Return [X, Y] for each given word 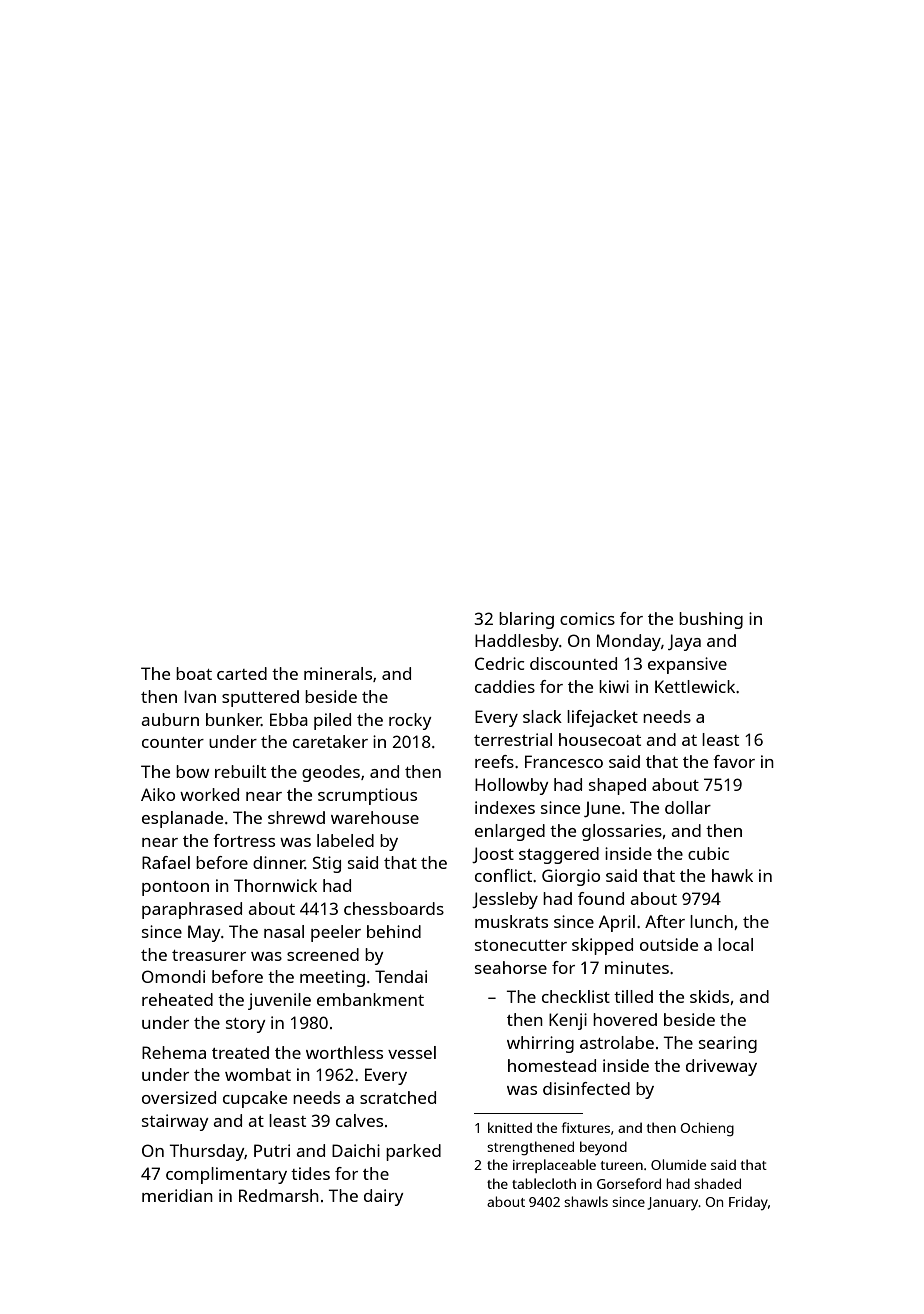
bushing [711, 620]
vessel [412, 1052]
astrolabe [617, 1042]
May [204, 933]
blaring [526, 620]
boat [194, 673]
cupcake [255, 1099]
